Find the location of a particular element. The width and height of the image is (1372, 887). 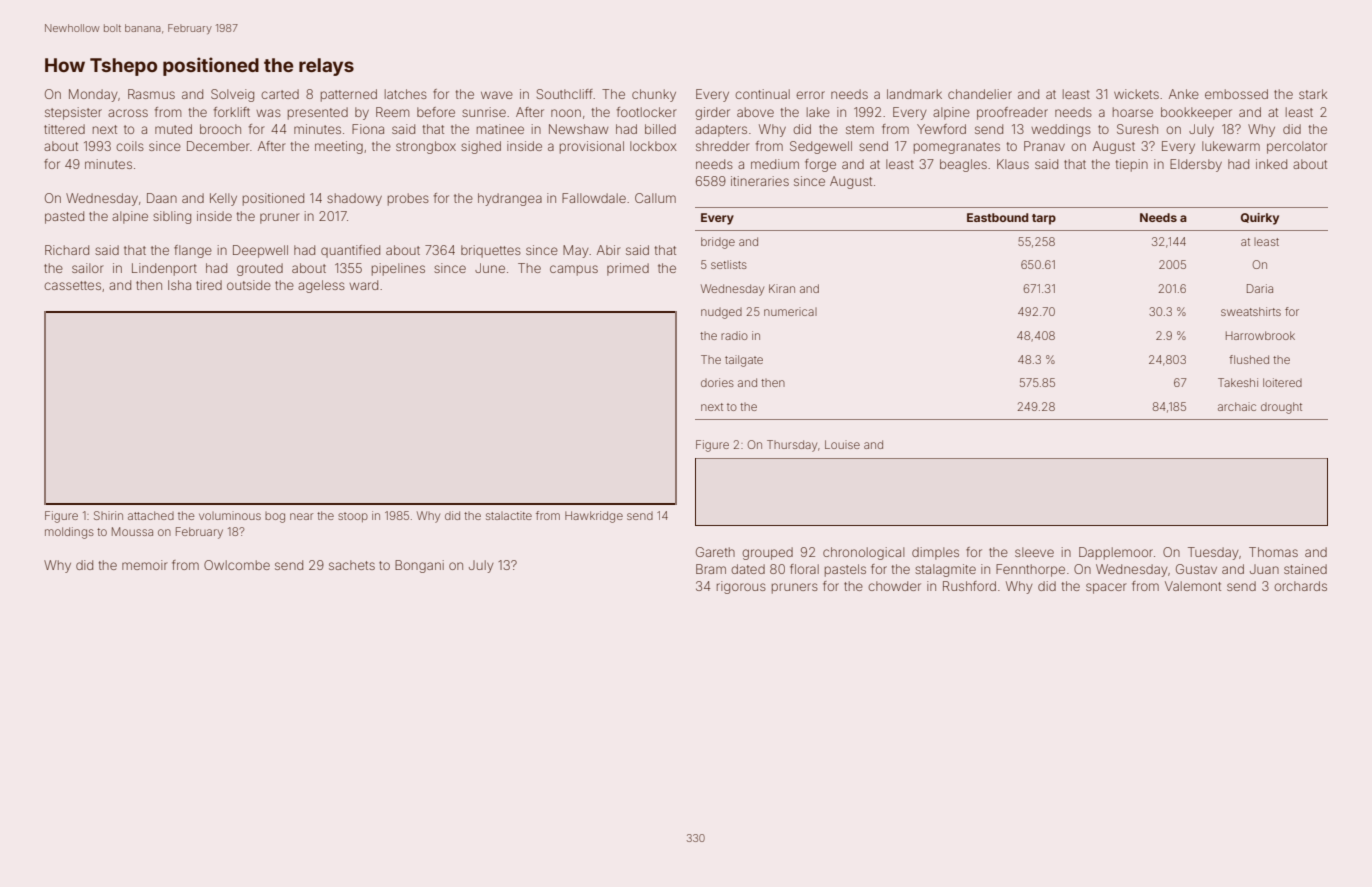

rigorous is located at coordinates (741, 587).
